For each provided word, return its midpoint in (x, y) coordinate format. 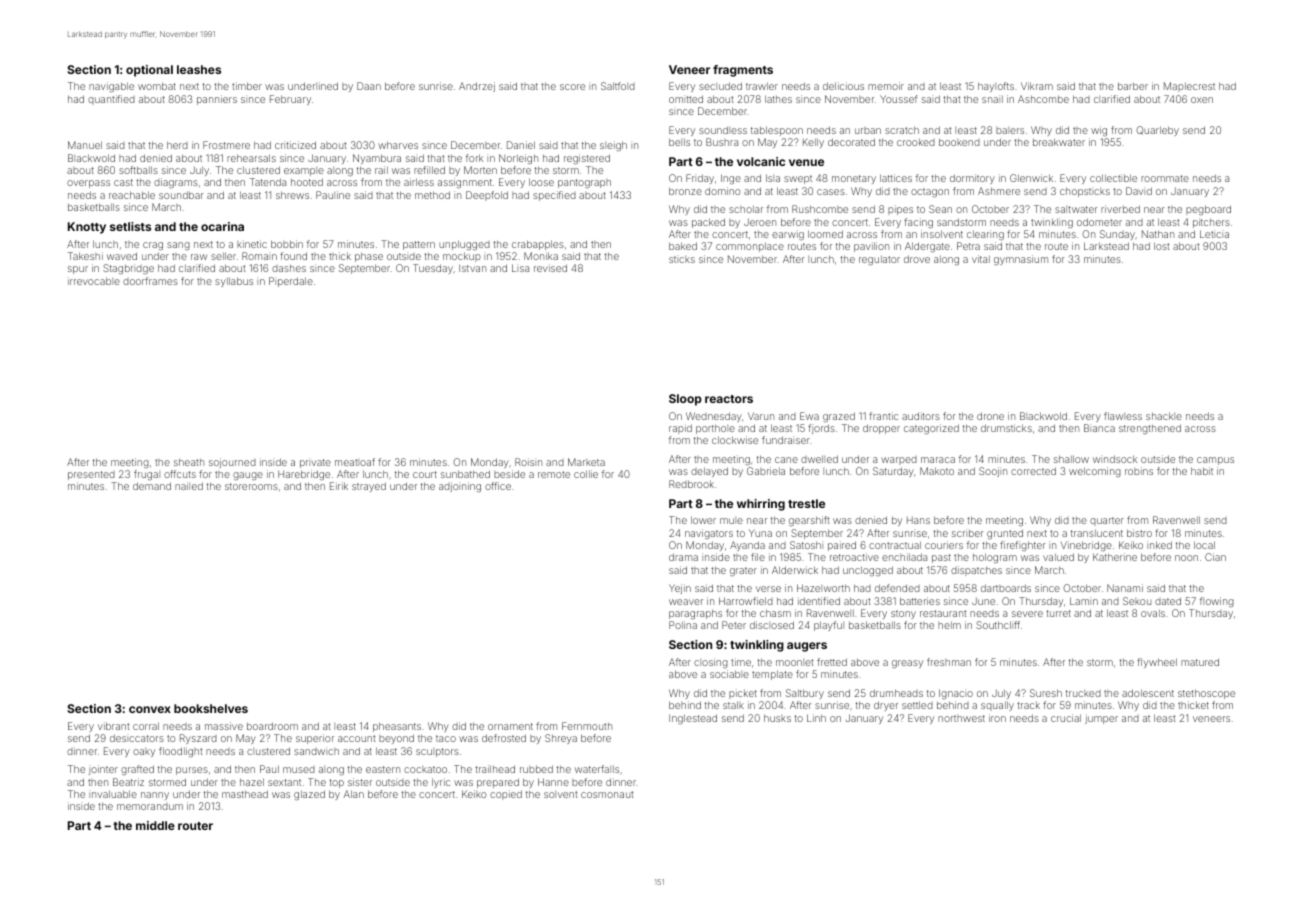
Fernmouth (587, 726)
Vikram (1037, 86)
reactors (729, 399)
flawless (1123, 416)
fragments (743, 71)
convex (150, 709)
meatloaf (355, 462)
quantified (111, 100)
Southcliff (998, 625)
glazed (309, 795)
